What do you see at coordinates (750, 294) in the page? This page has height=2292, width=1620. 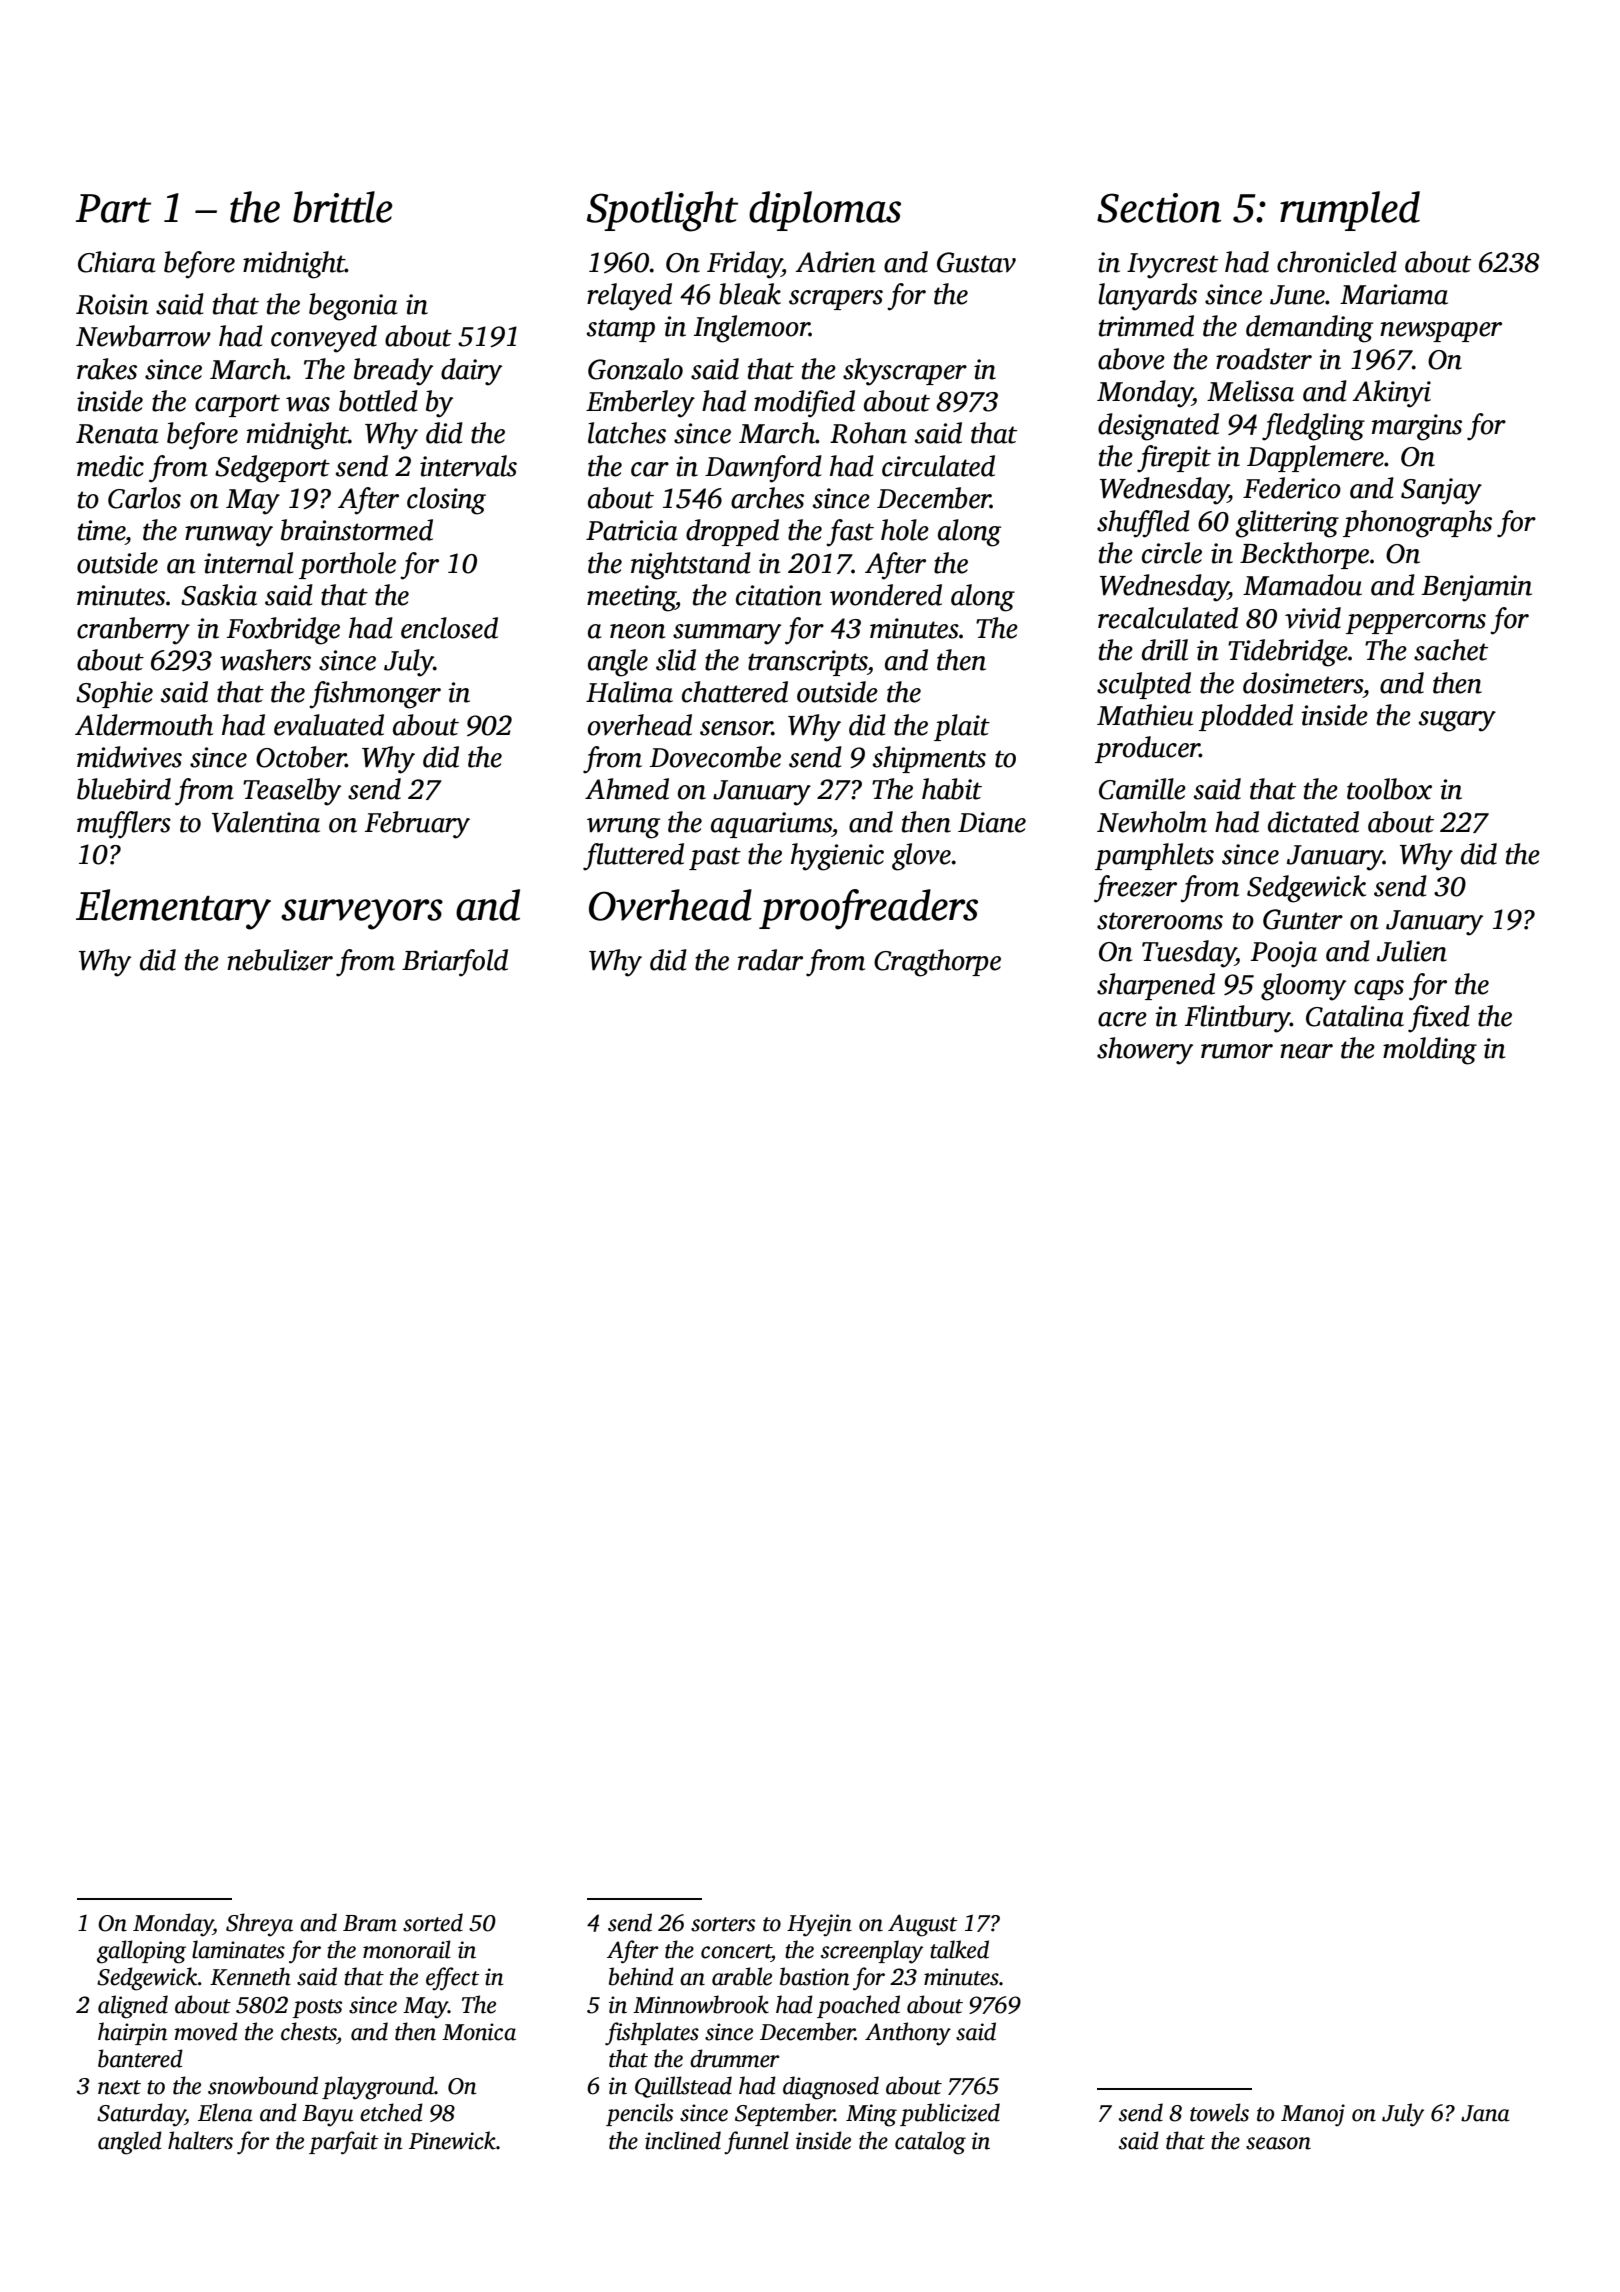 I see `bleak` at bounding box center [750, 294].
